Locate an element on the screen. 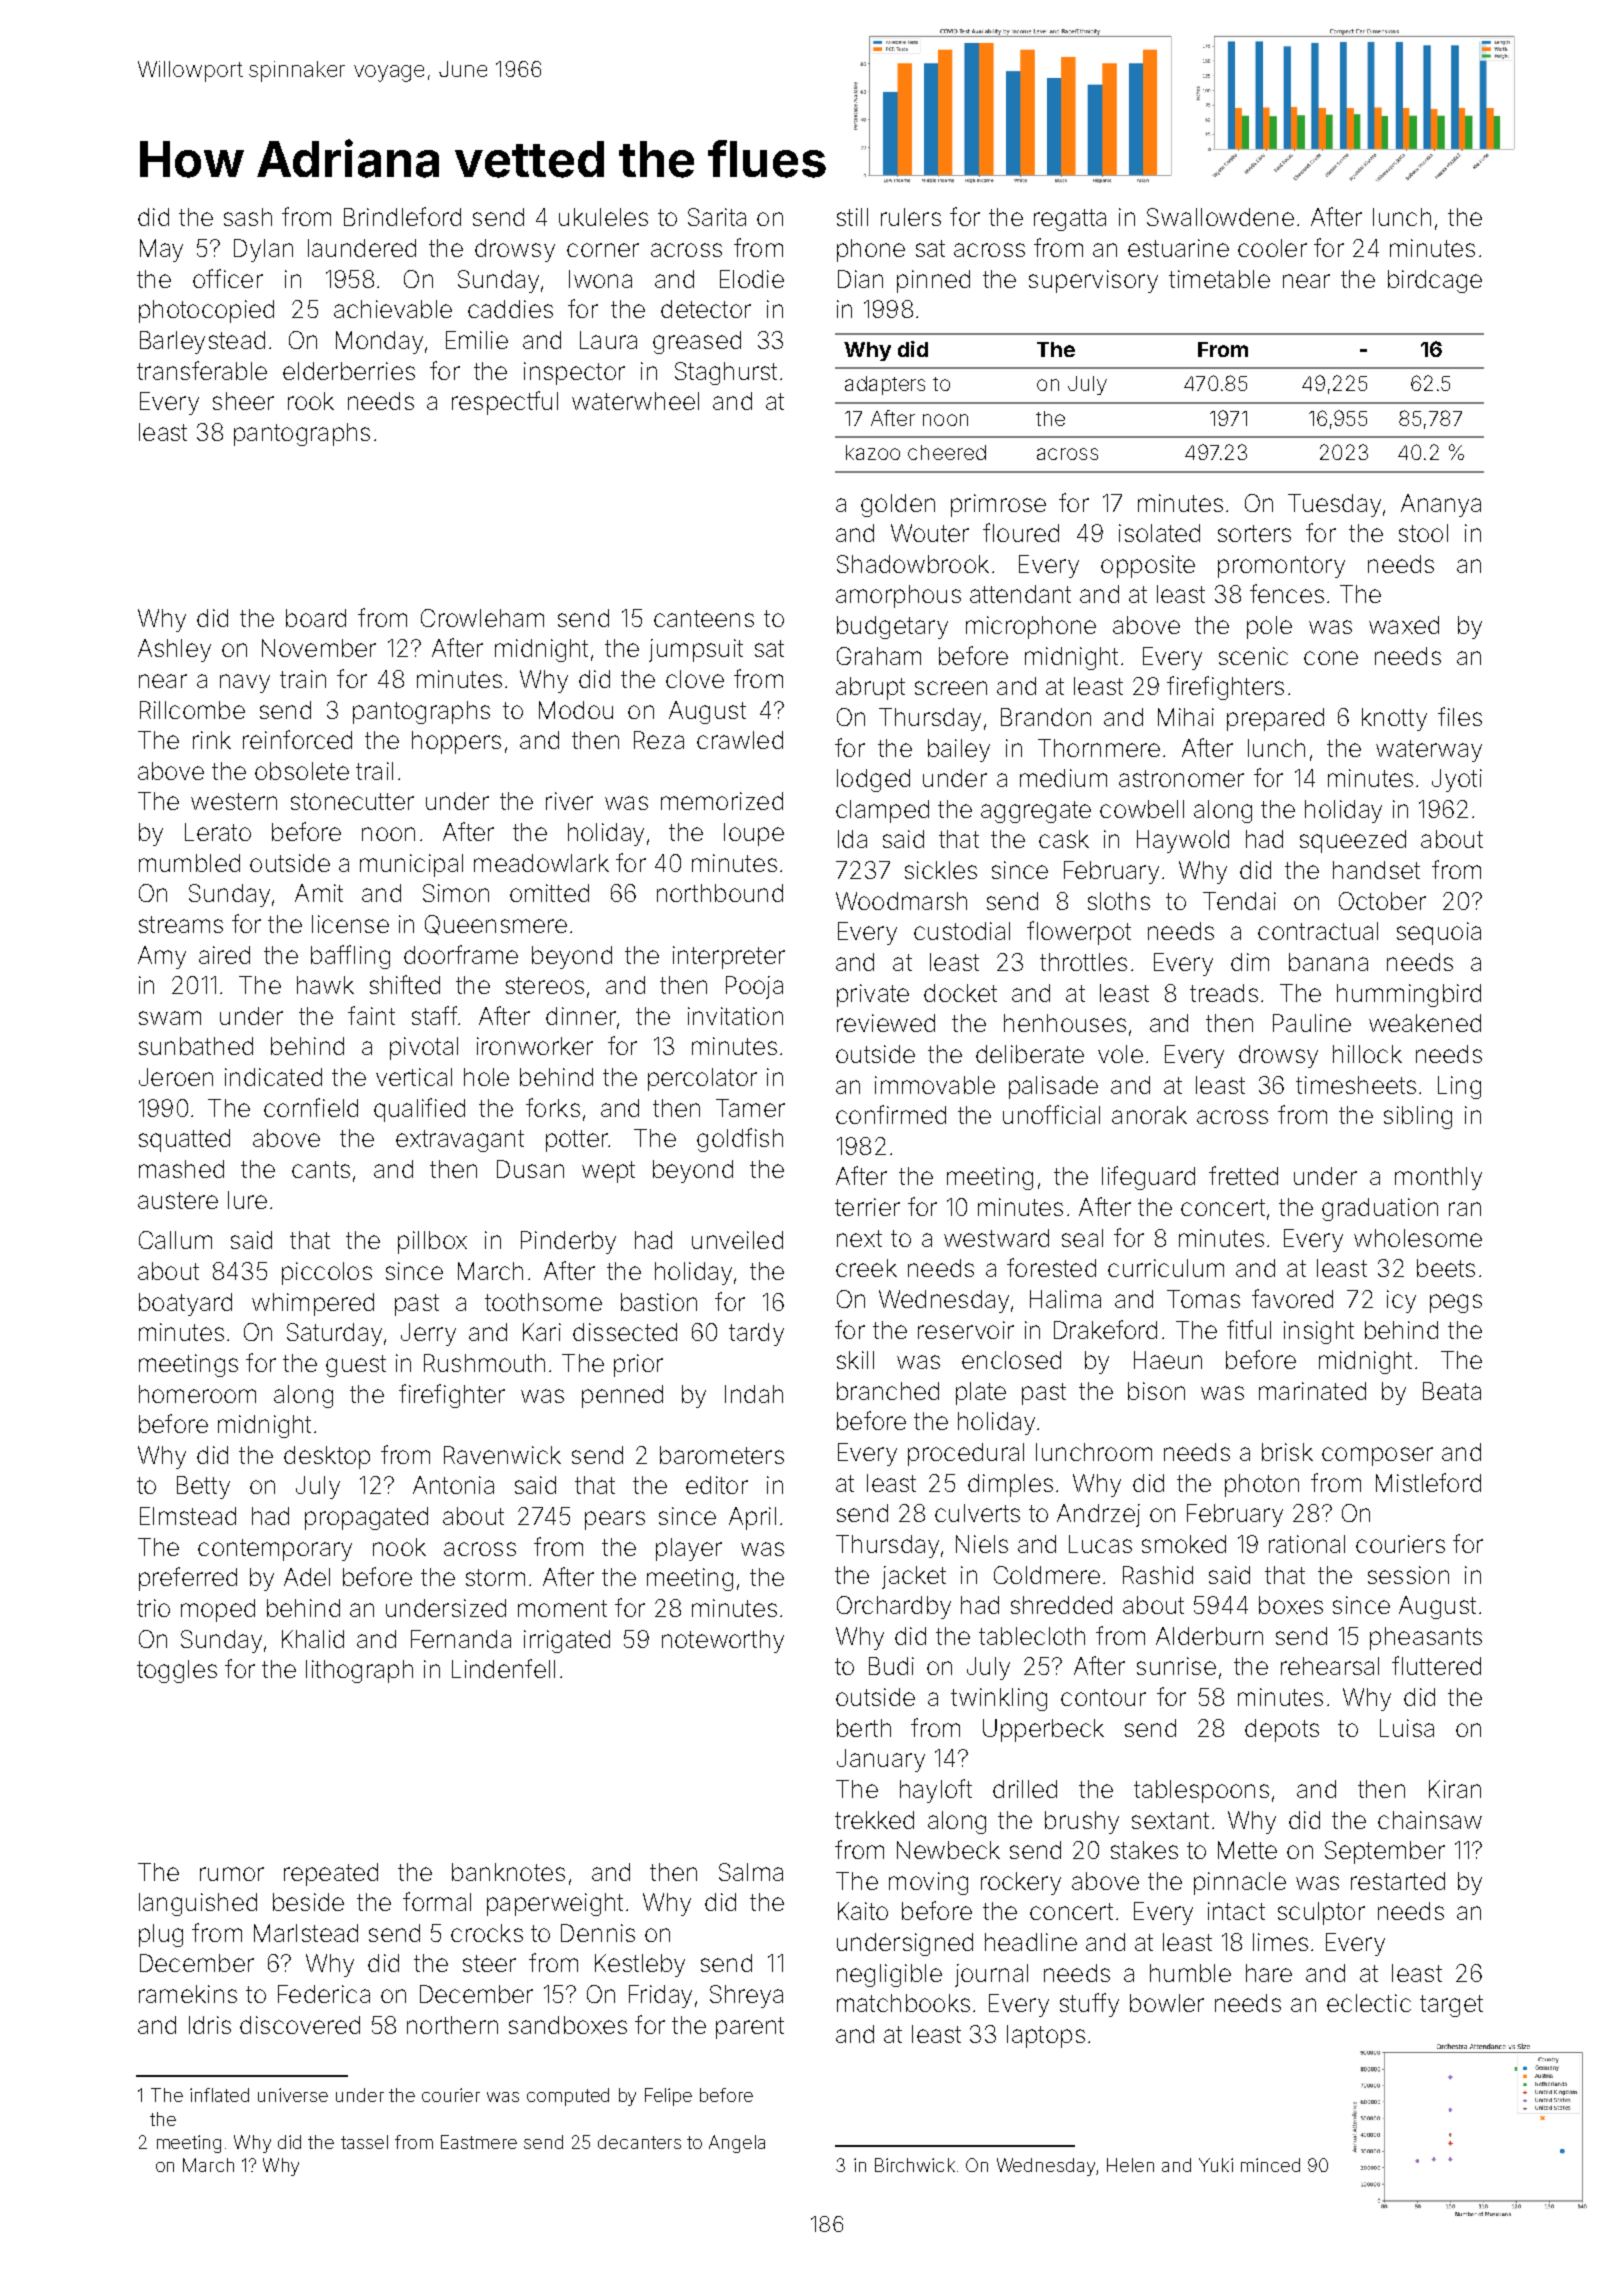 This screenshot has width=1620, height=2292. sickles is located at coordinates (941, 870).
